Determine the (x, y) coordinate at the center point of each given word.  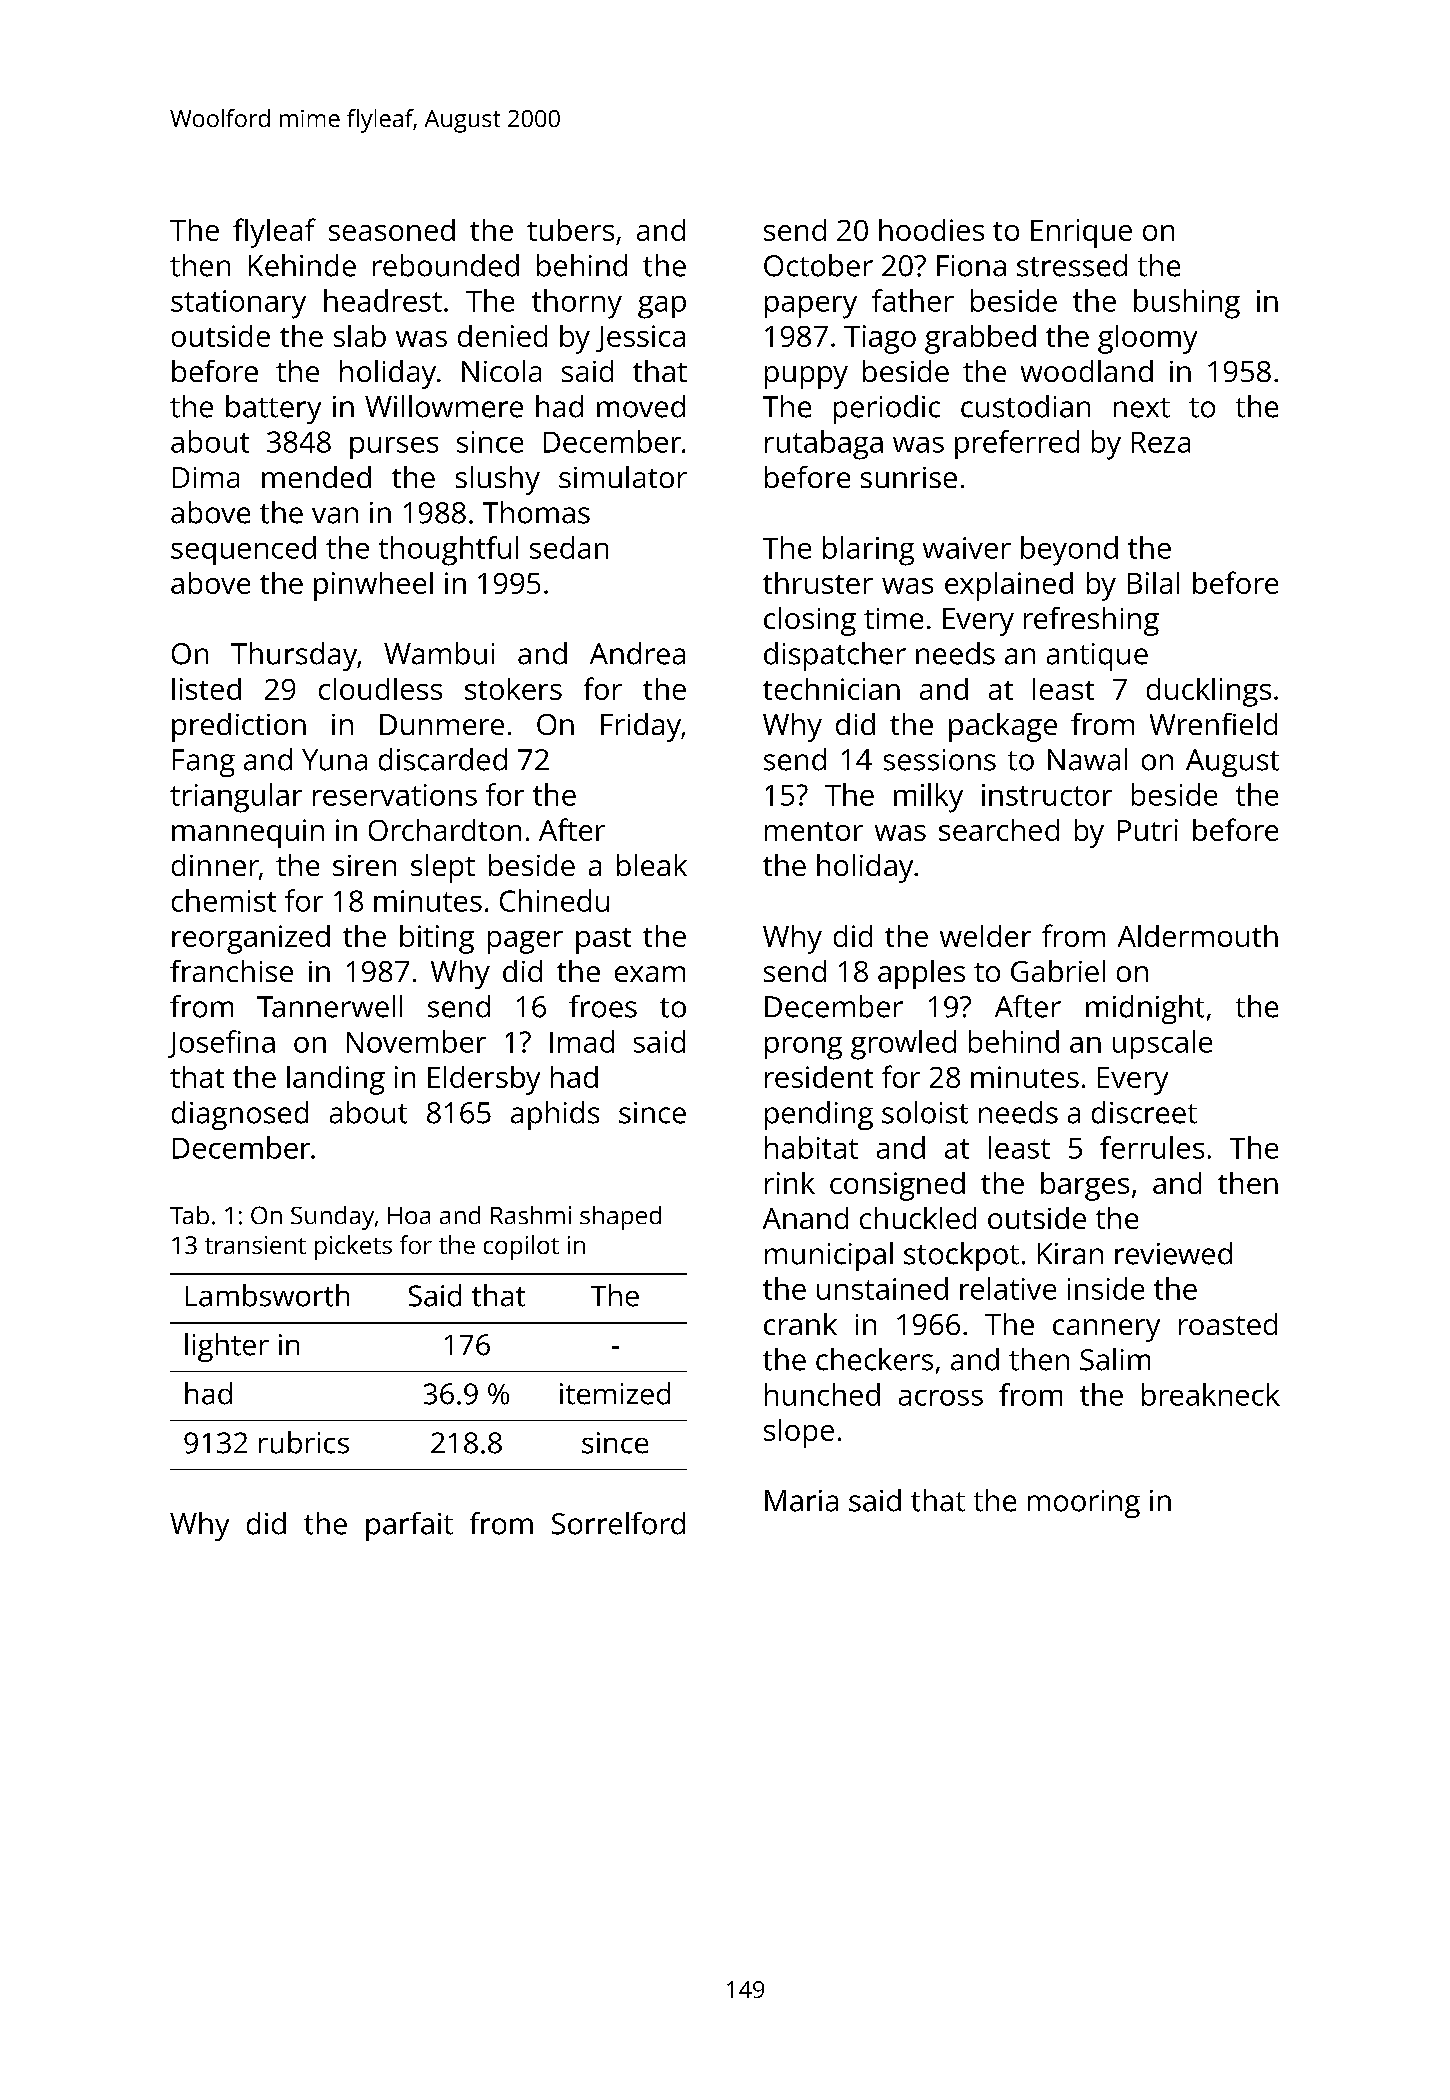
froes (603, 1006)
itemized (615, 1393)
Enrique (1081, 233)
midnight (1145, 1009)
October (818, 265)
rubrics (304, 1442)
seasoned (392, 230)
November (416, 1041)
